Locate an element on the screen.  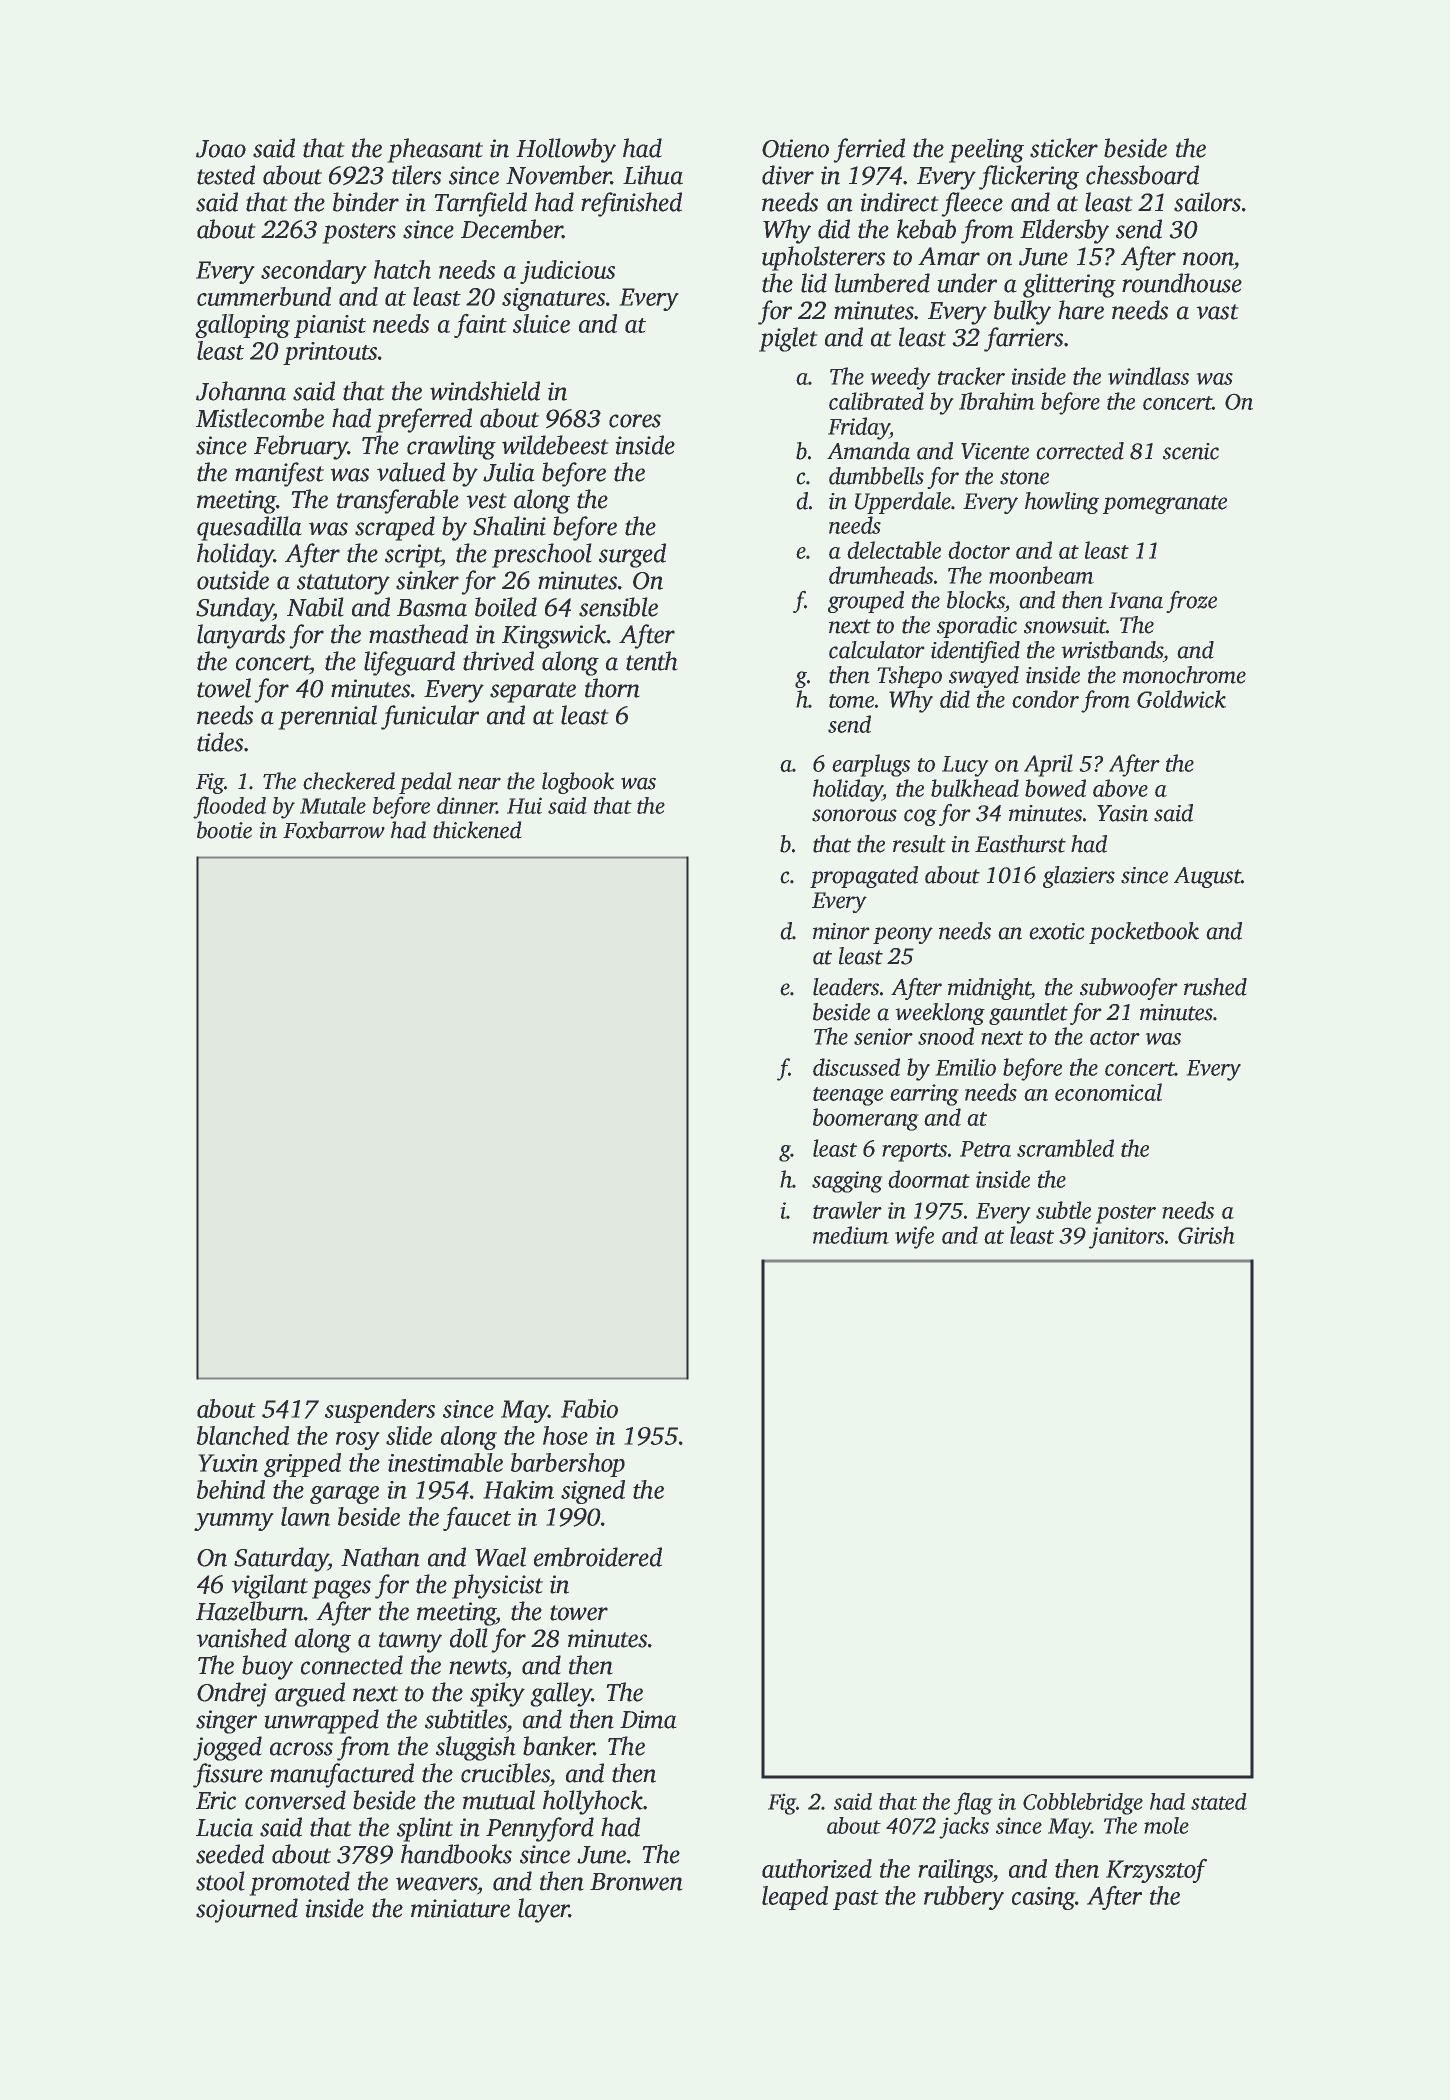
leaders is located at coordinates (846, 987).
